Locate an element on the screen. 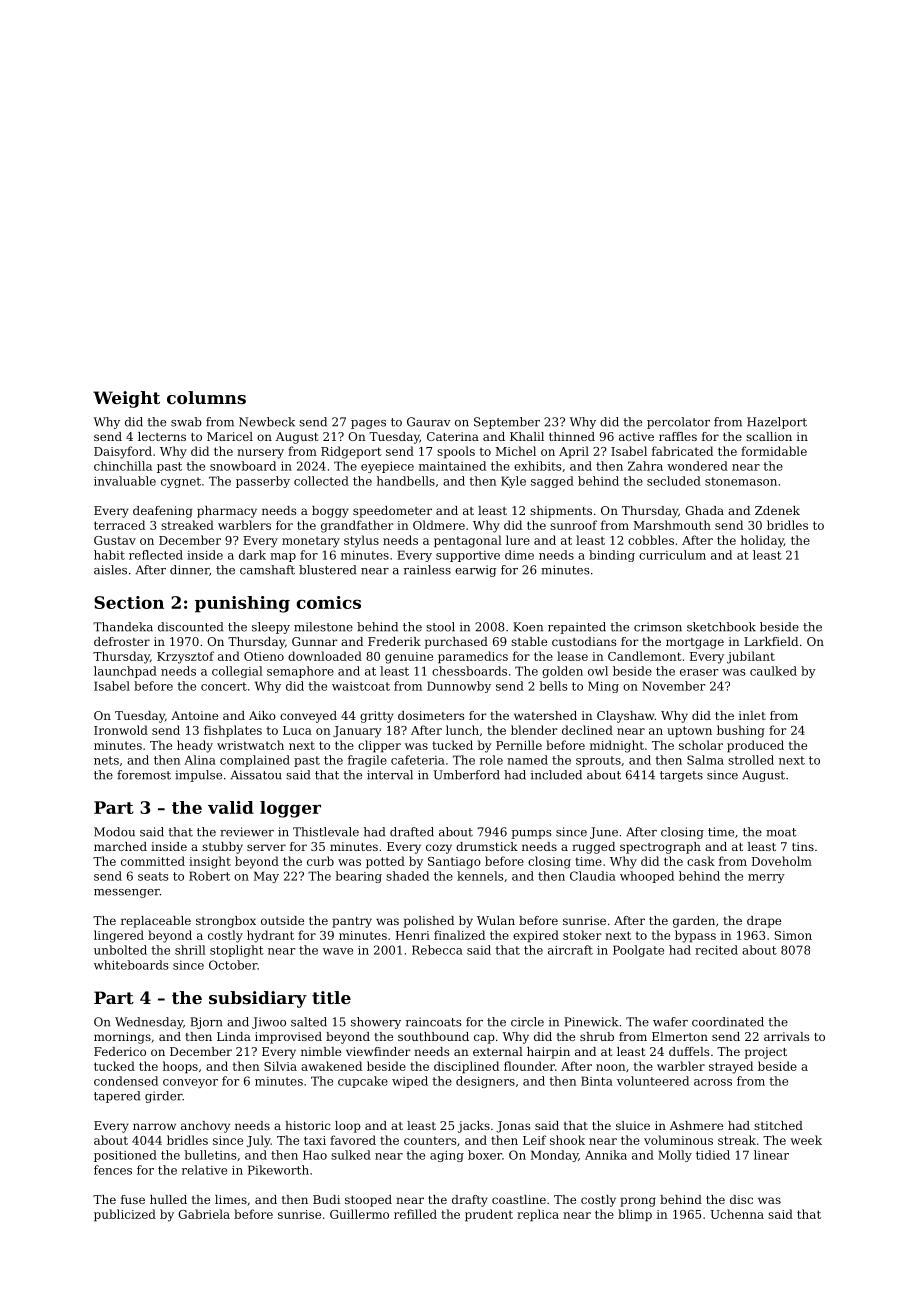 This screenshot has height=1308, width=924. passerby is located at coordinates (263, 482).
